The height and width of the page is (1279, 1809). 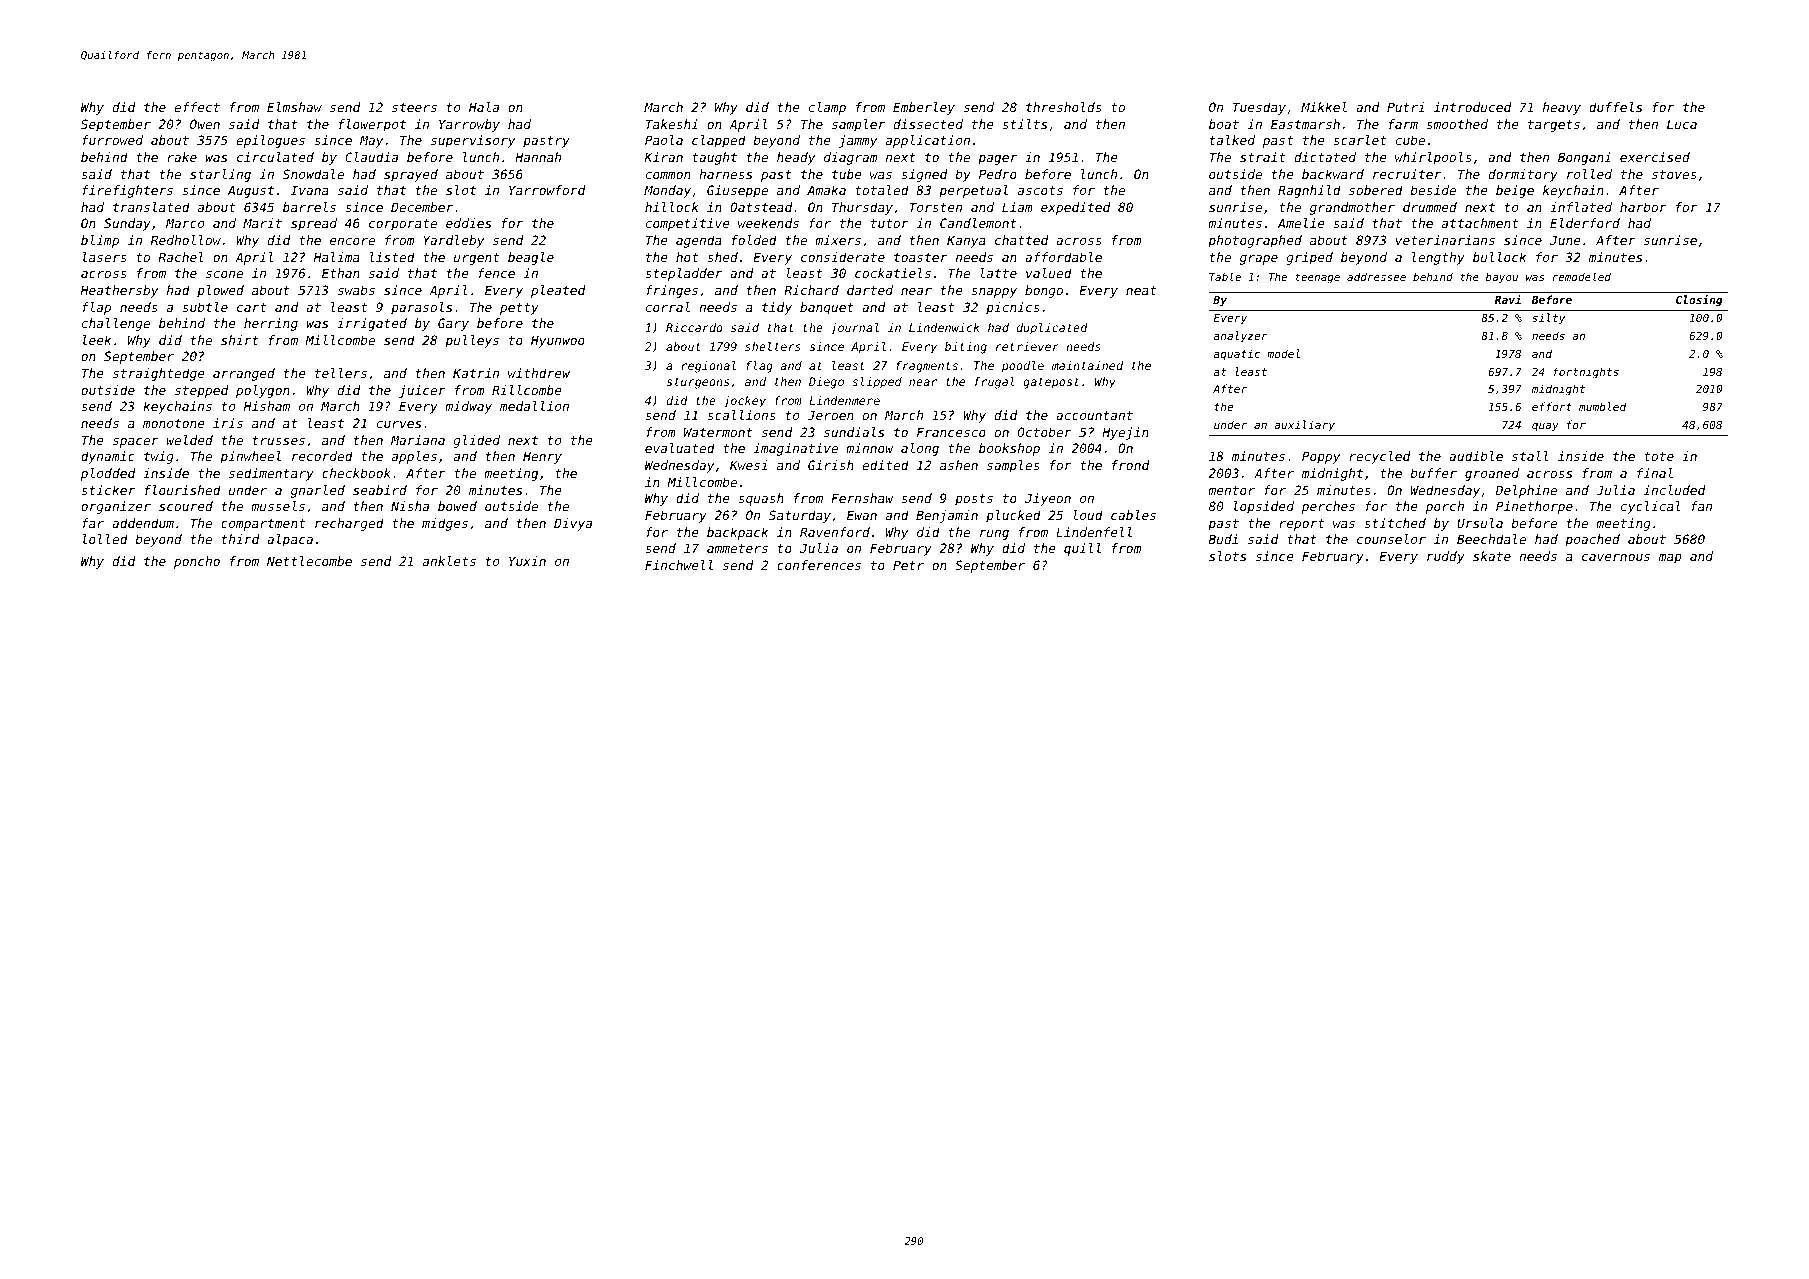 What do you see at coordinates (1087, 365) in the page?
I see `maintained` at bounding box center [1087, 365].
